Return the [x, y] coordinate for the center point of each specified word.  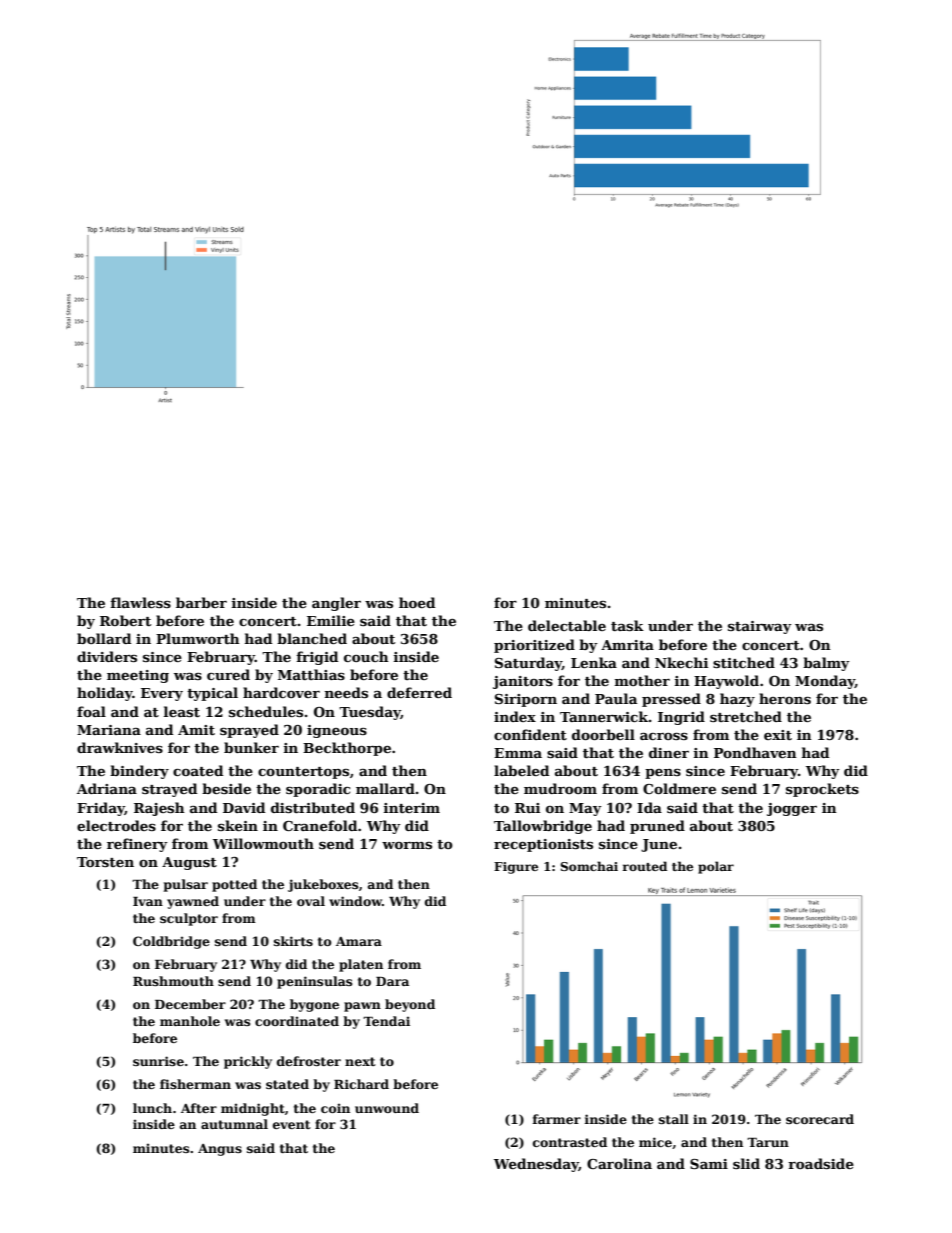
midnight [253, 1109]
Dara [392, 981]
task [627, 625]
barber [201, 602]
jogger [792, 809]
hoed [417, 602]
